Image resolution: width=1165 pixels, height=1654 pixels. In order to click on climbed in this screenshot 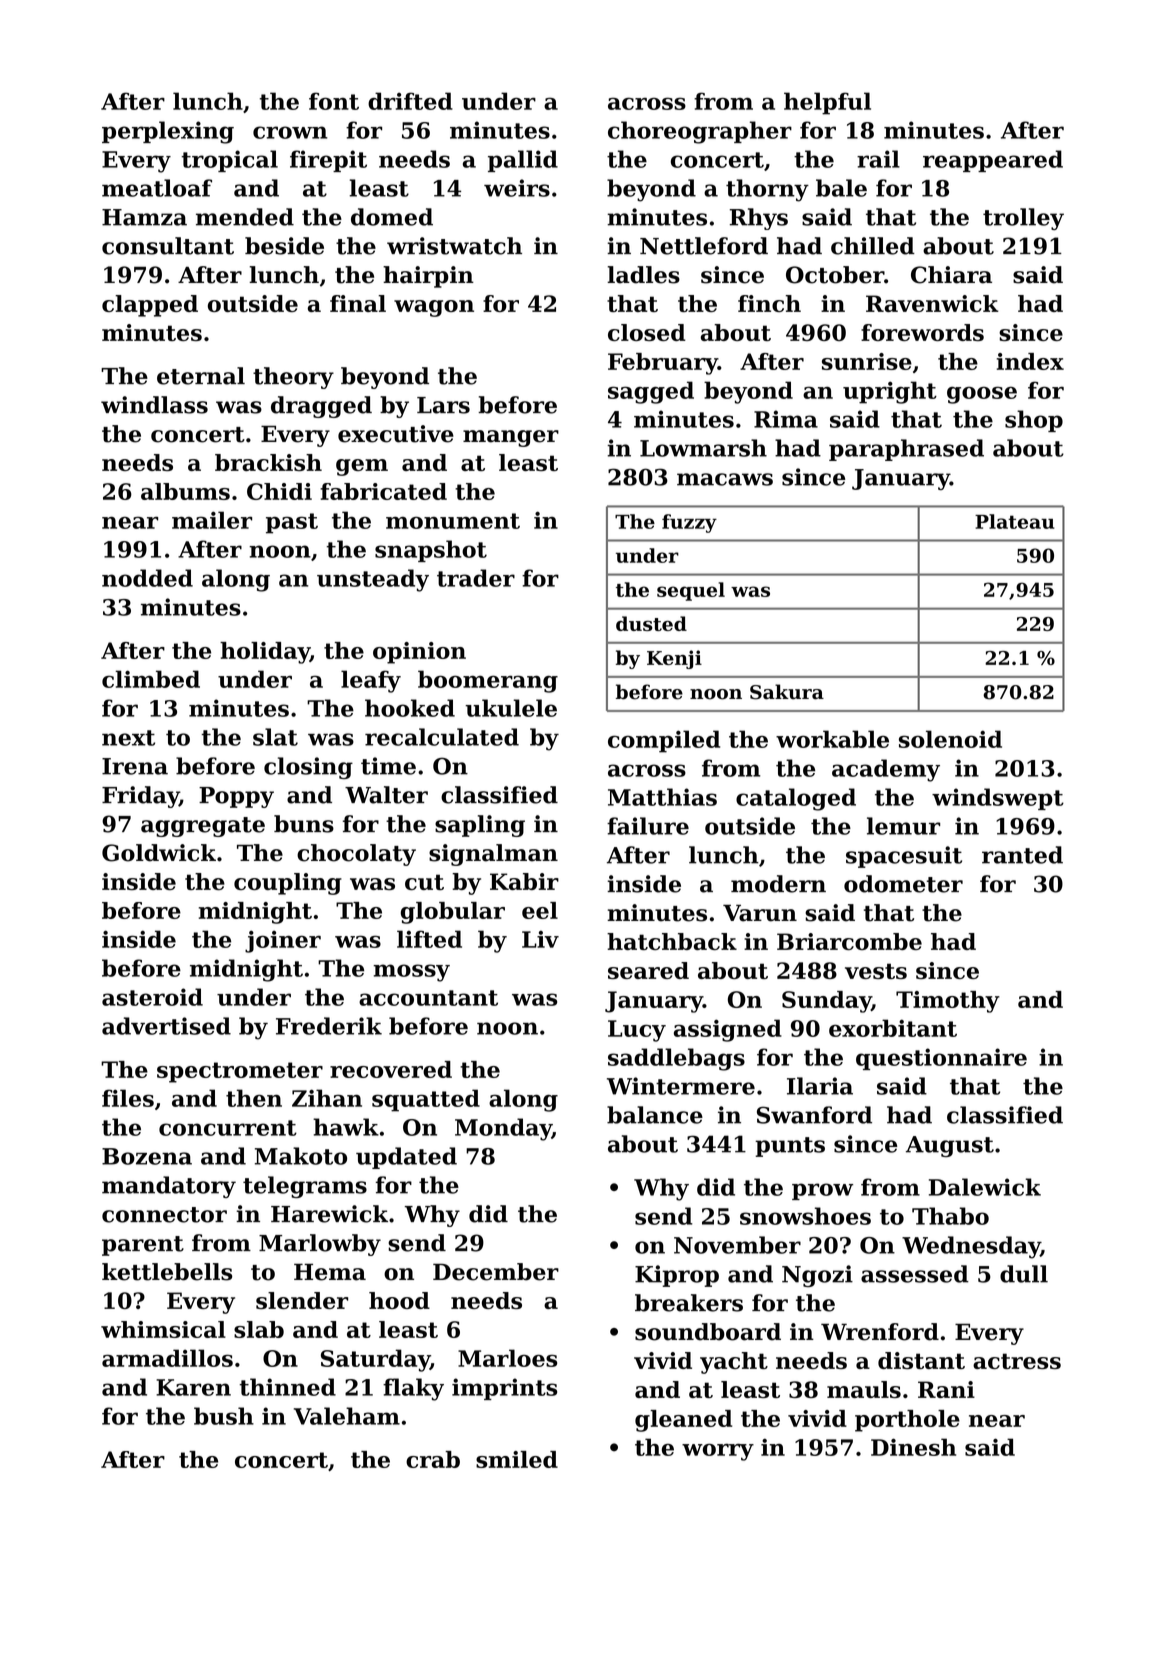, I will do `click(151, 679)`.
